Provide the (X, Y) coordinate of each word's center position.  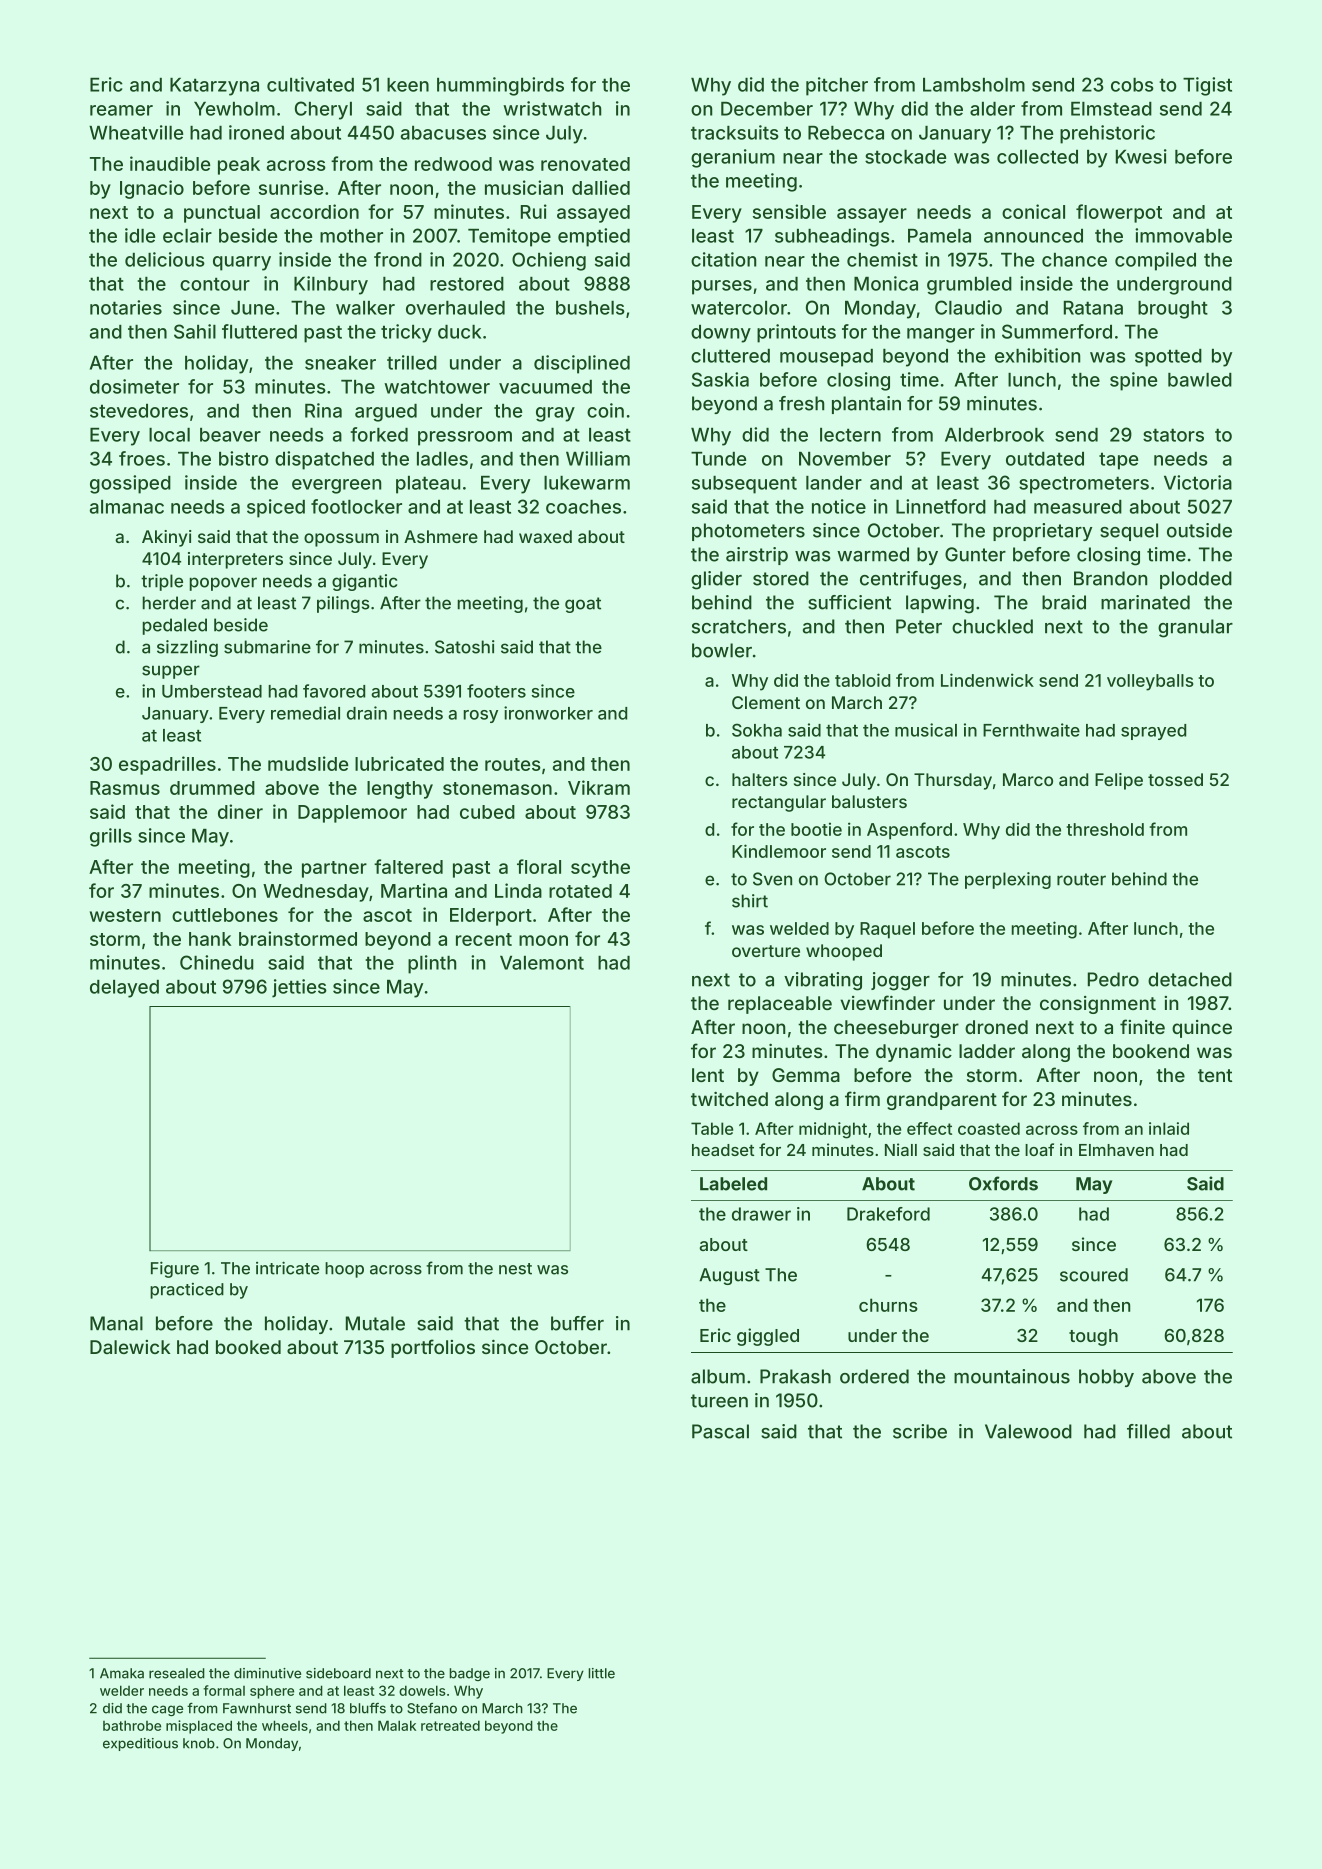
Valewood (1028, 1431)
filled (1148, 1431)
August (729, 1276)
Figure (175, 1269)
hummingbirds (500, 86)
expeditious (140, 1744)
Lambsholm (974, 85)
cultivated (310, 84)
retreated (450, 1725)
